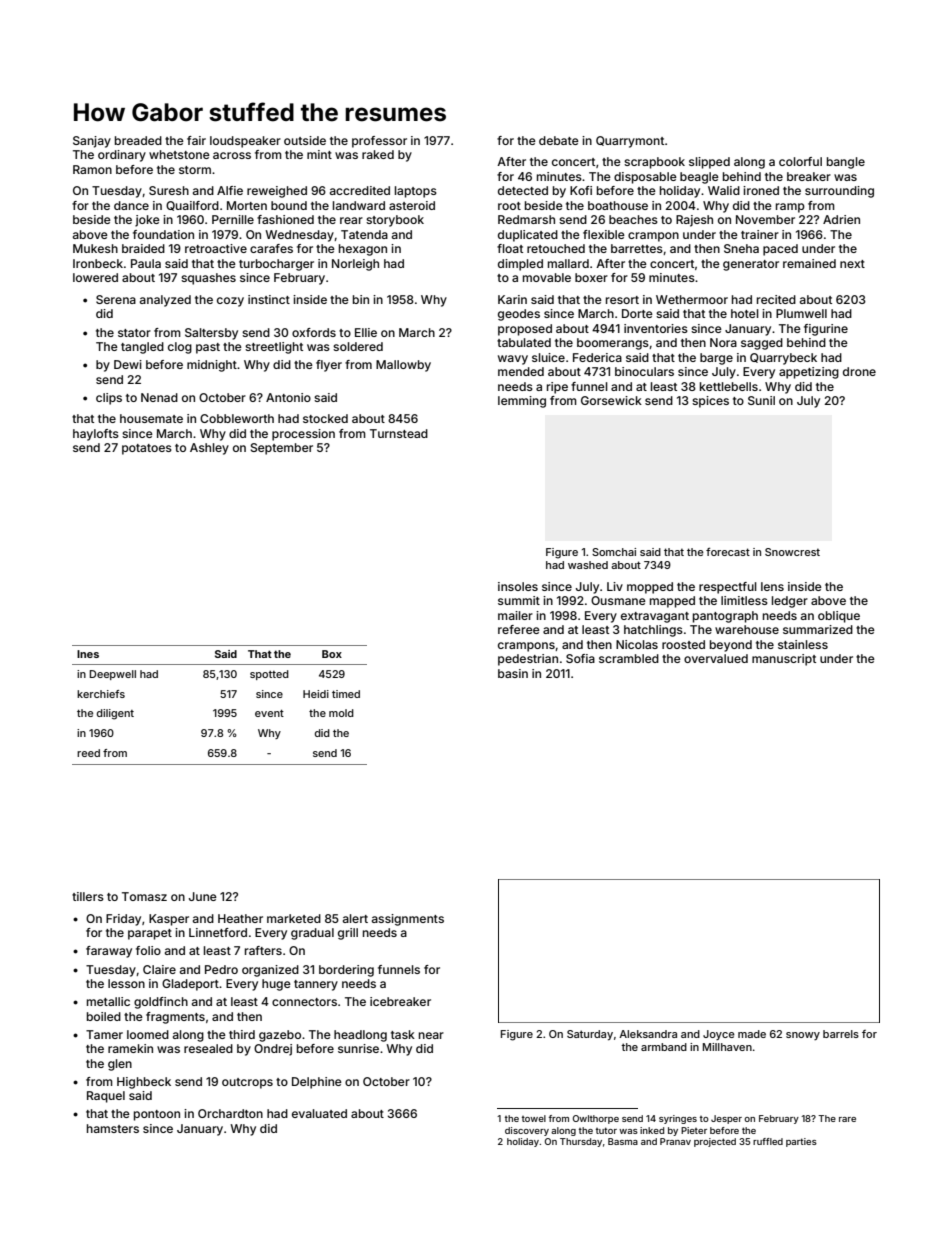 Image resolution: width=952 pixels, height=1233 pixels. I want to click on fair, so click(196, 140).
